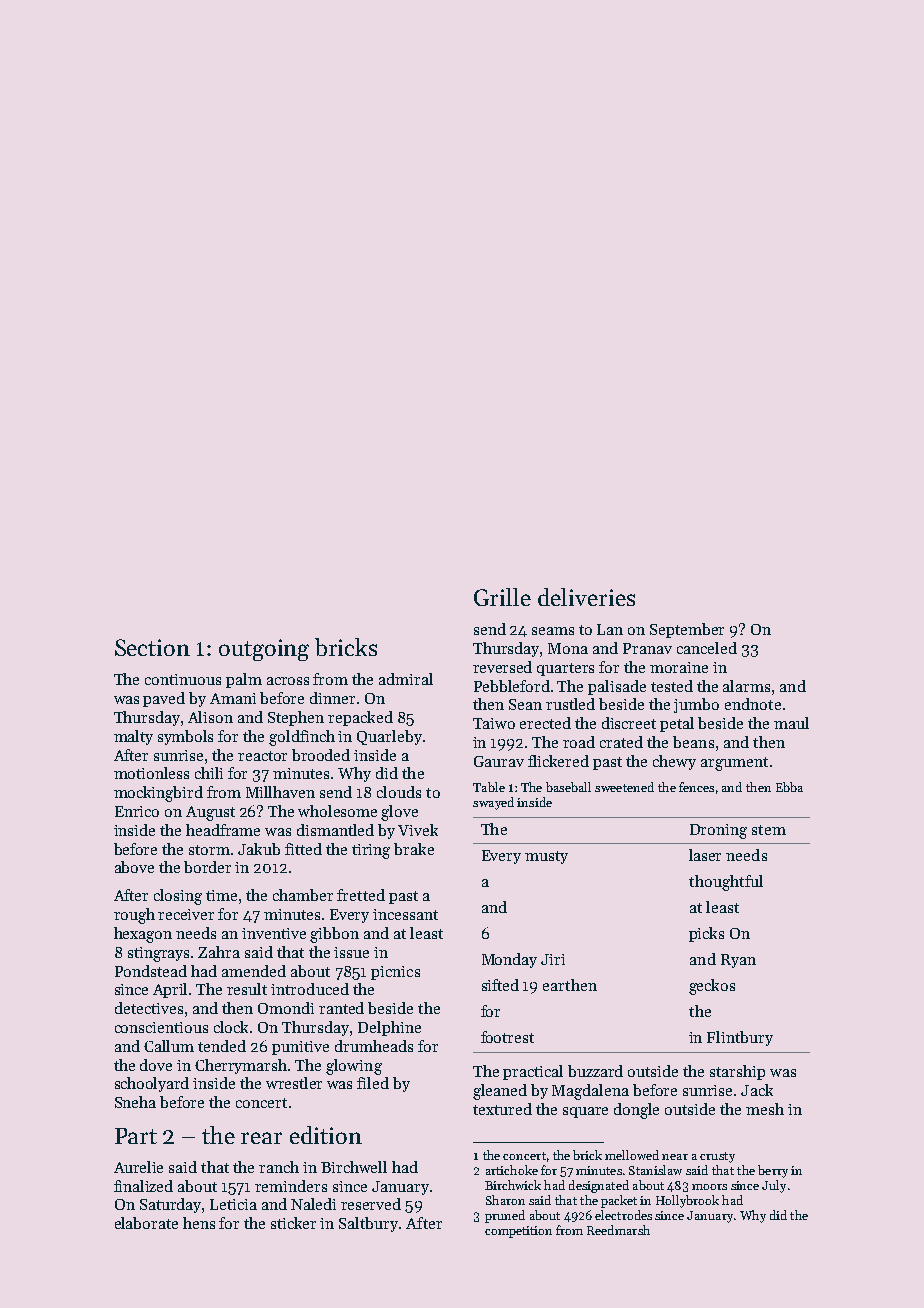 The image size is (924, 1308). I want to click on hens, so click(199, 1223).
